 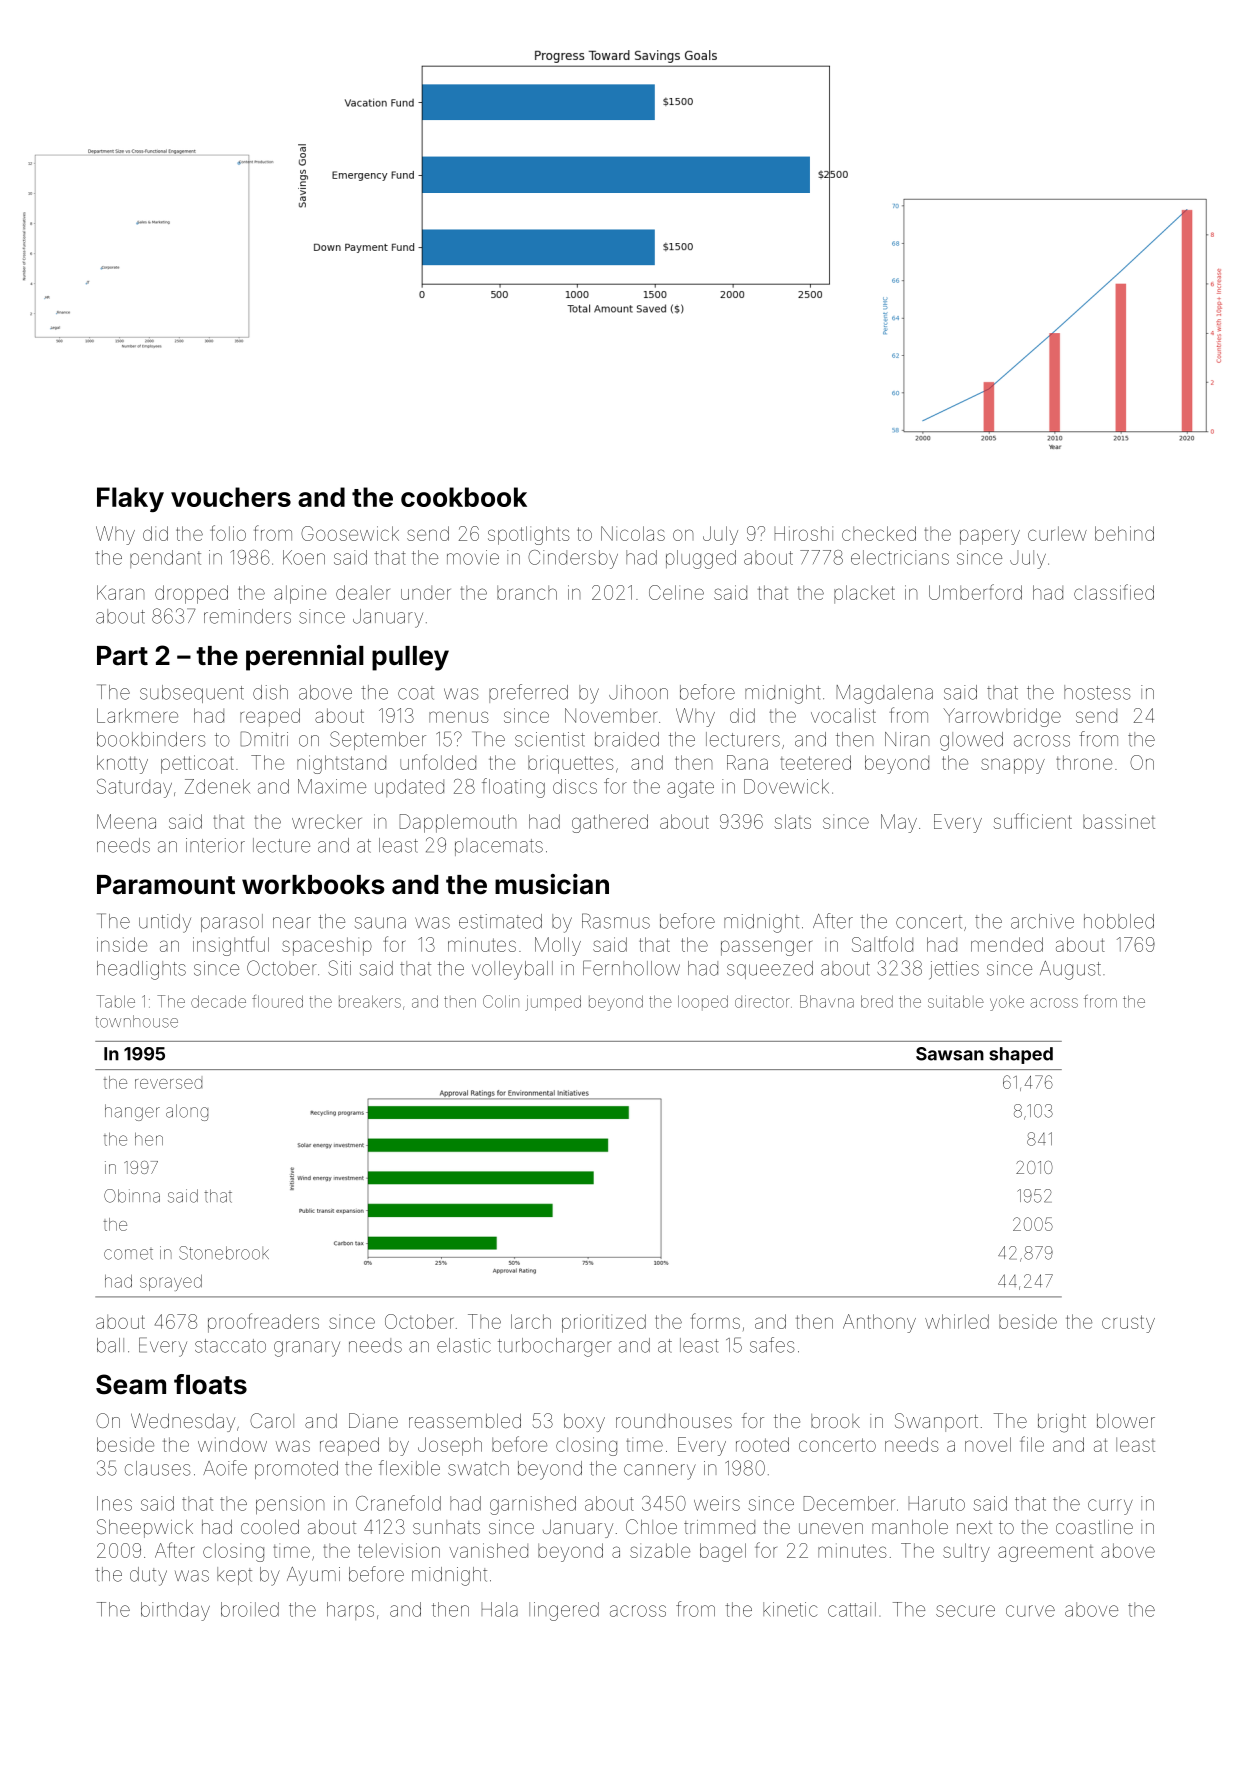 What do you see at coordinates (305, 658) in the screenshot?
I see `perennial` at bounding box center [305, 658].
